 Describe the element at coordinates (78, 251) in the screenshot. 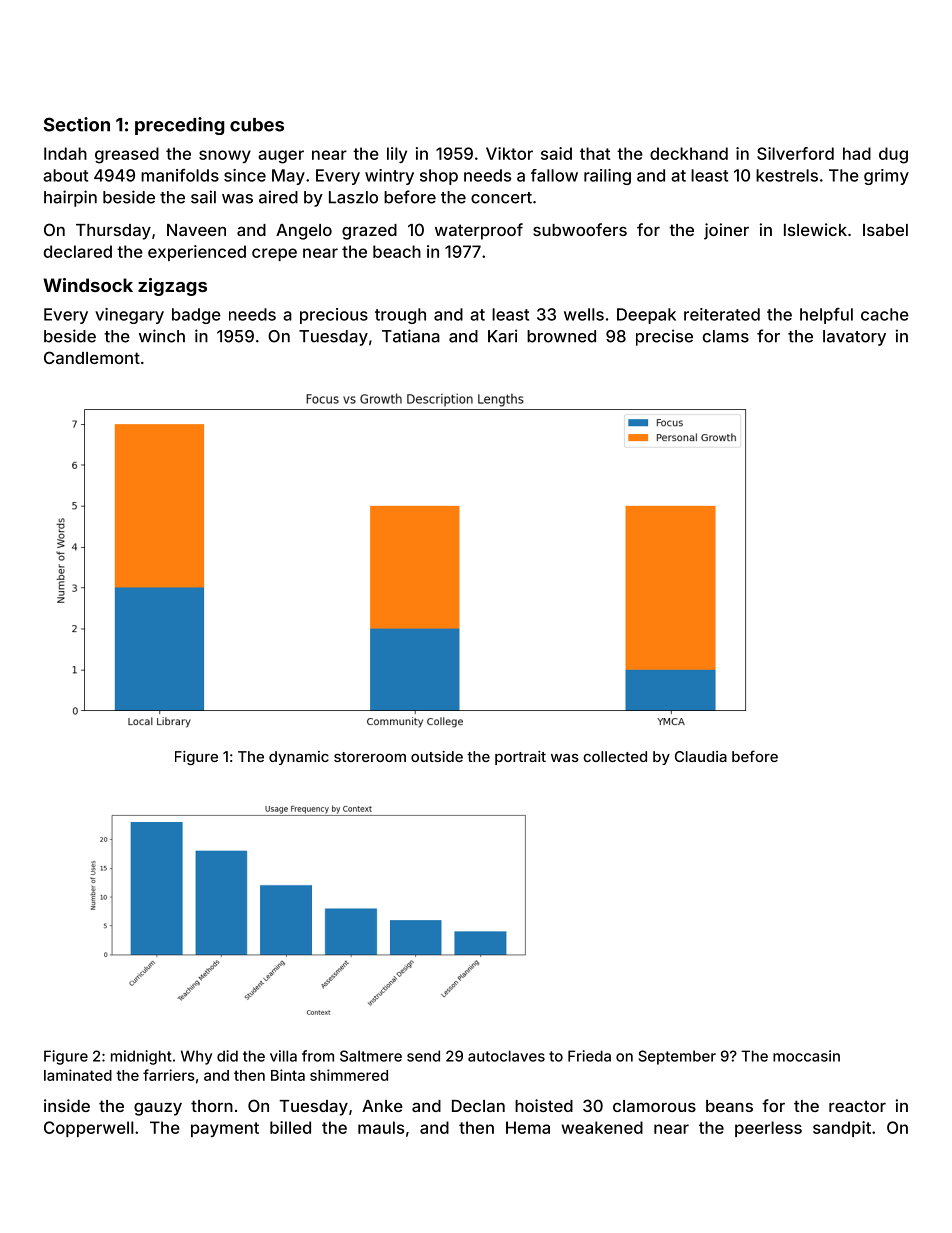

I see `declared` at that location.
